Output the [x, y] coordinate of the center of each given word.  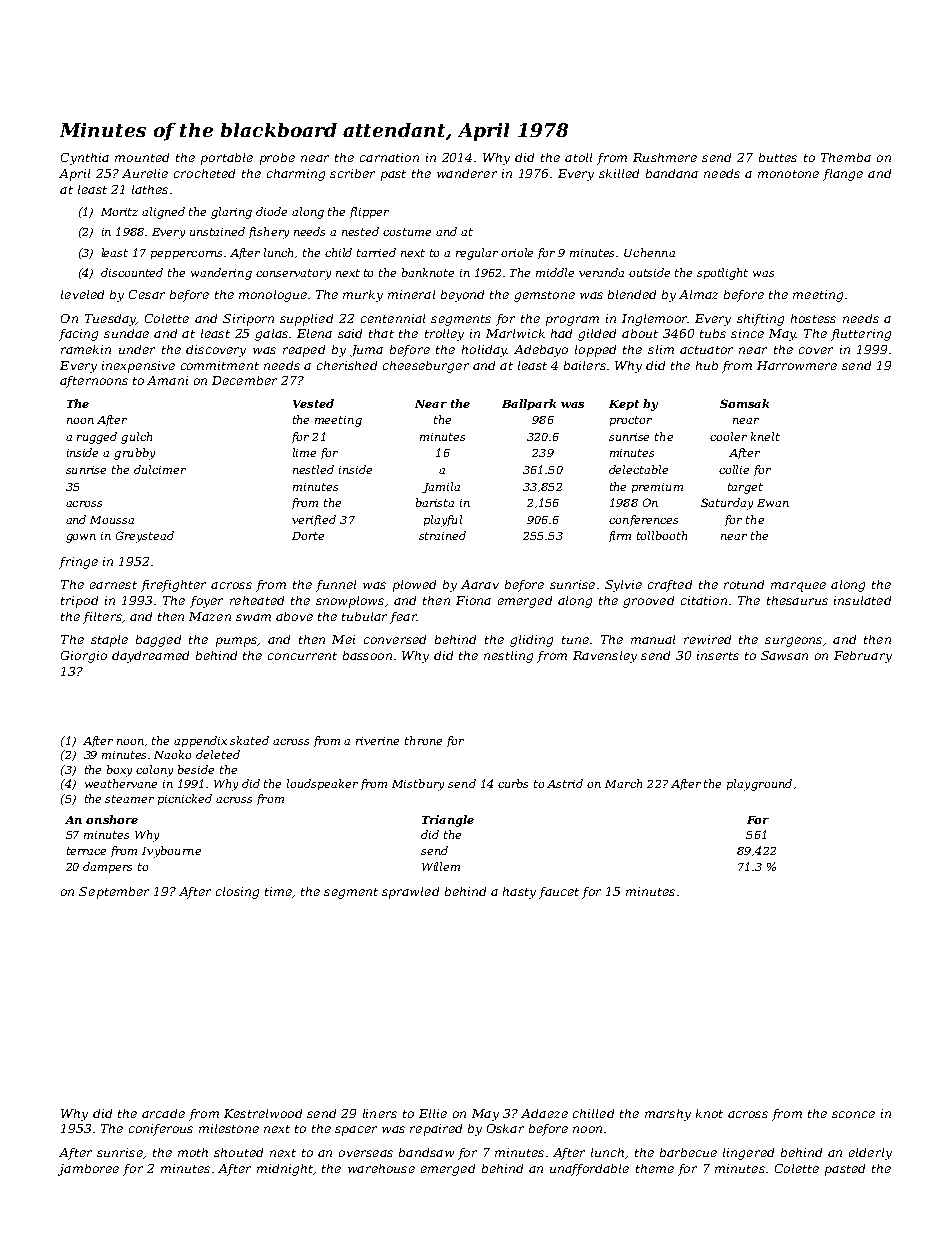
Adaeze [544, 1113]
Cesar [147, 294]
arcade [163, 1113]
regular [477, 254]
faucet [559, 893]
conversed [395, 639]
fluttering [861, 335]
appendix [200, 741]
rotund [744, 584]
